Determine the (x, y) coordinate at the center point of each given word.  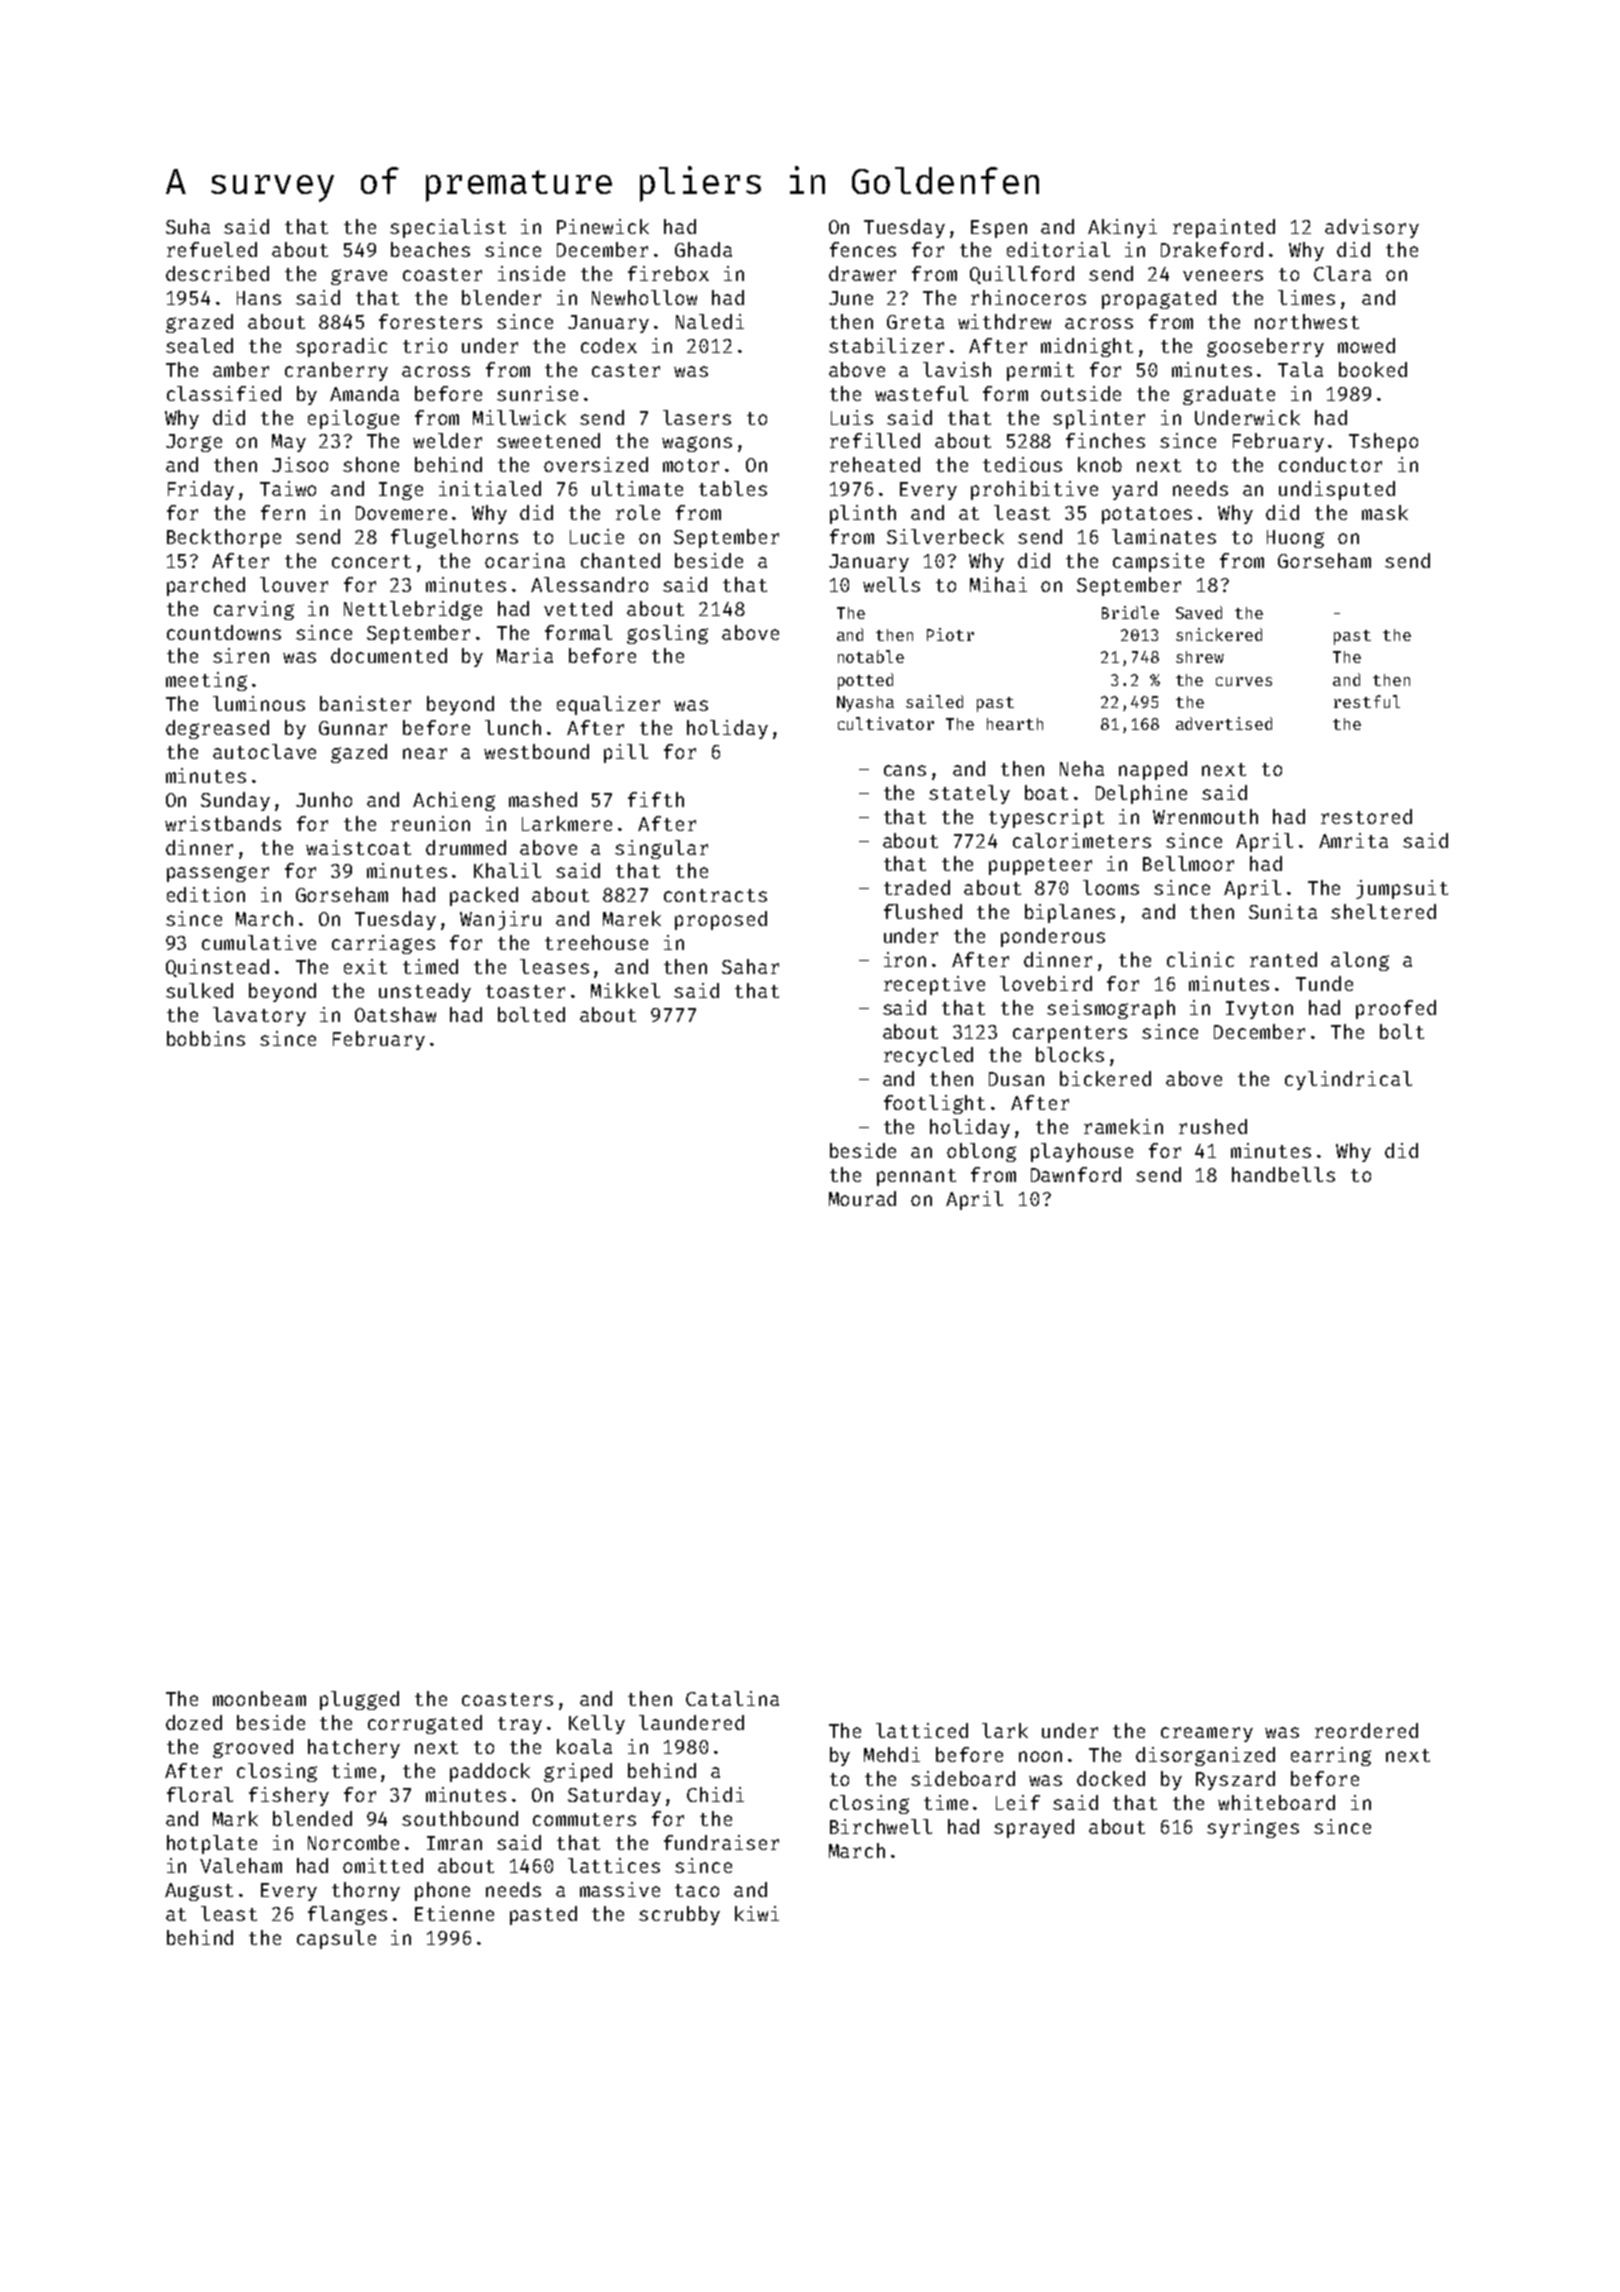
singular (661, 849)
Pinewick (603, 226)
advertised (1224, 723)
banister (365, 703)
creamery (1207, 1734)
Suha (188, 226)
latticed (922, 1730)
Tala (1300, 369)
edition (206, 894)
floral (200, 1794)
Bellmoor (1188, 863)
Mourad (862, 1198)
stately (969, 794)
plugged (359, 1700)
